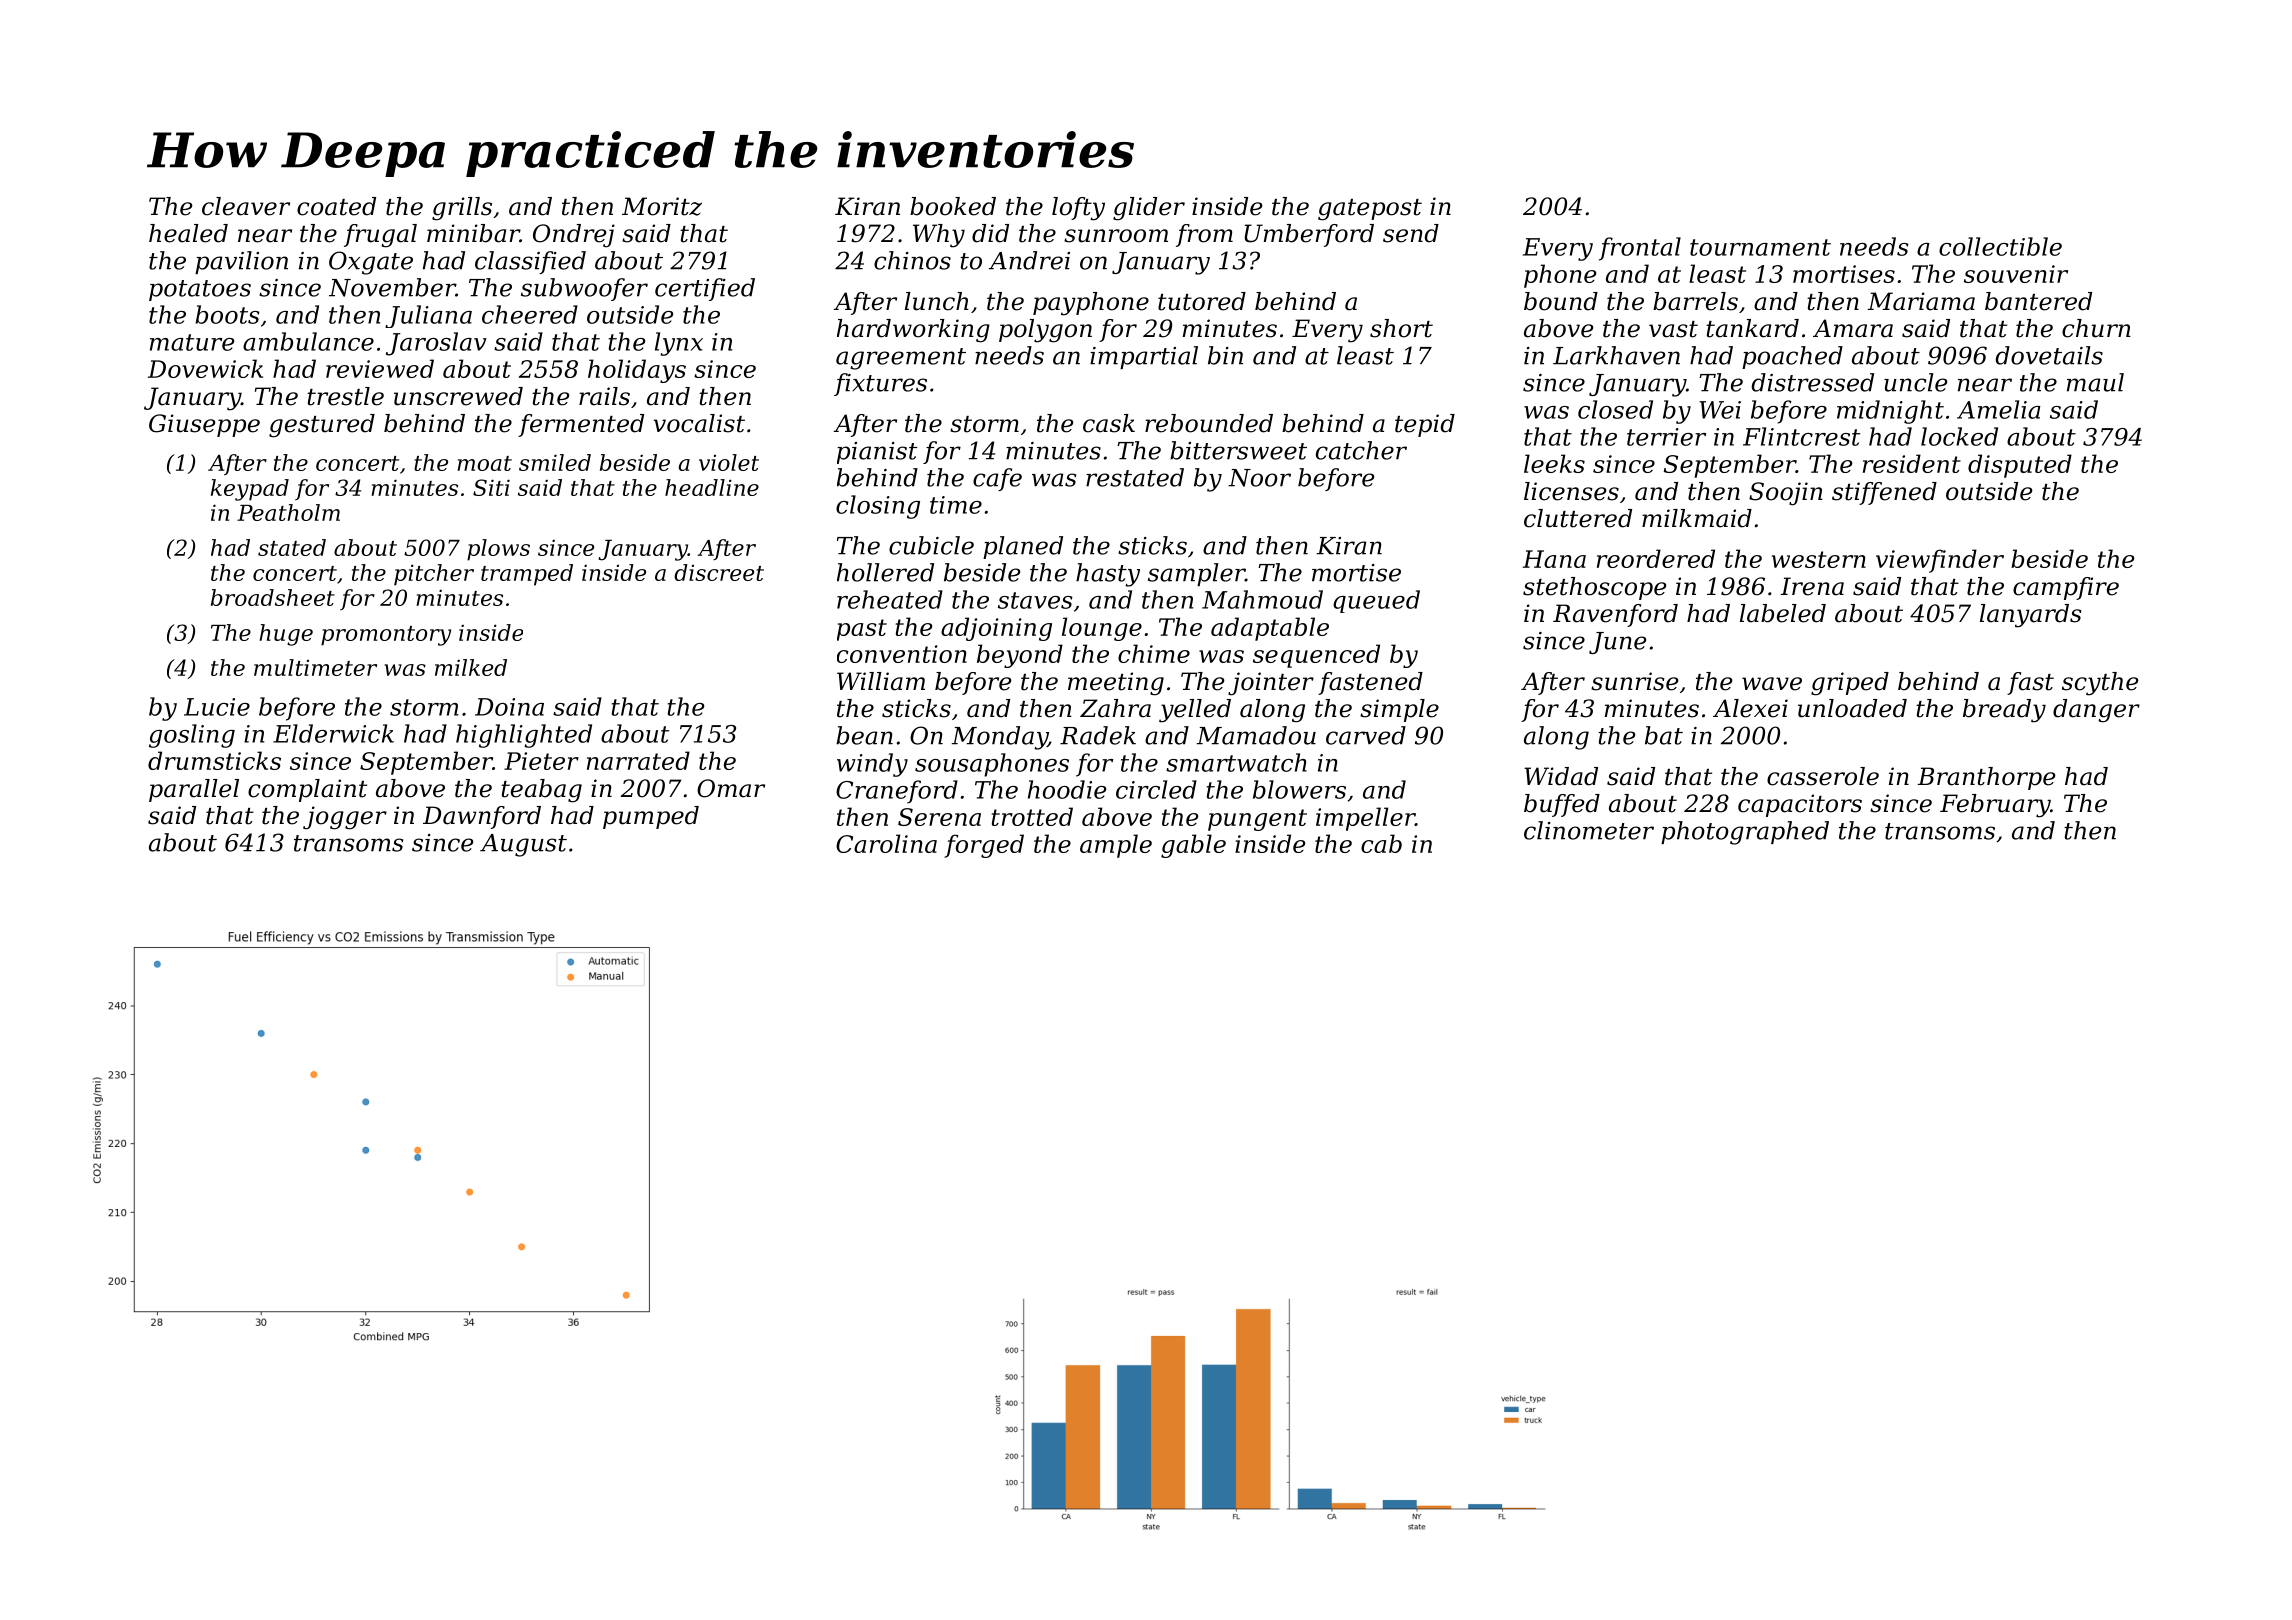 The width and height of the screenshot is (2292, 1620). Describe the element at coordinates (1370, 210) in the screenshot. I see `gatepost` at that location.
